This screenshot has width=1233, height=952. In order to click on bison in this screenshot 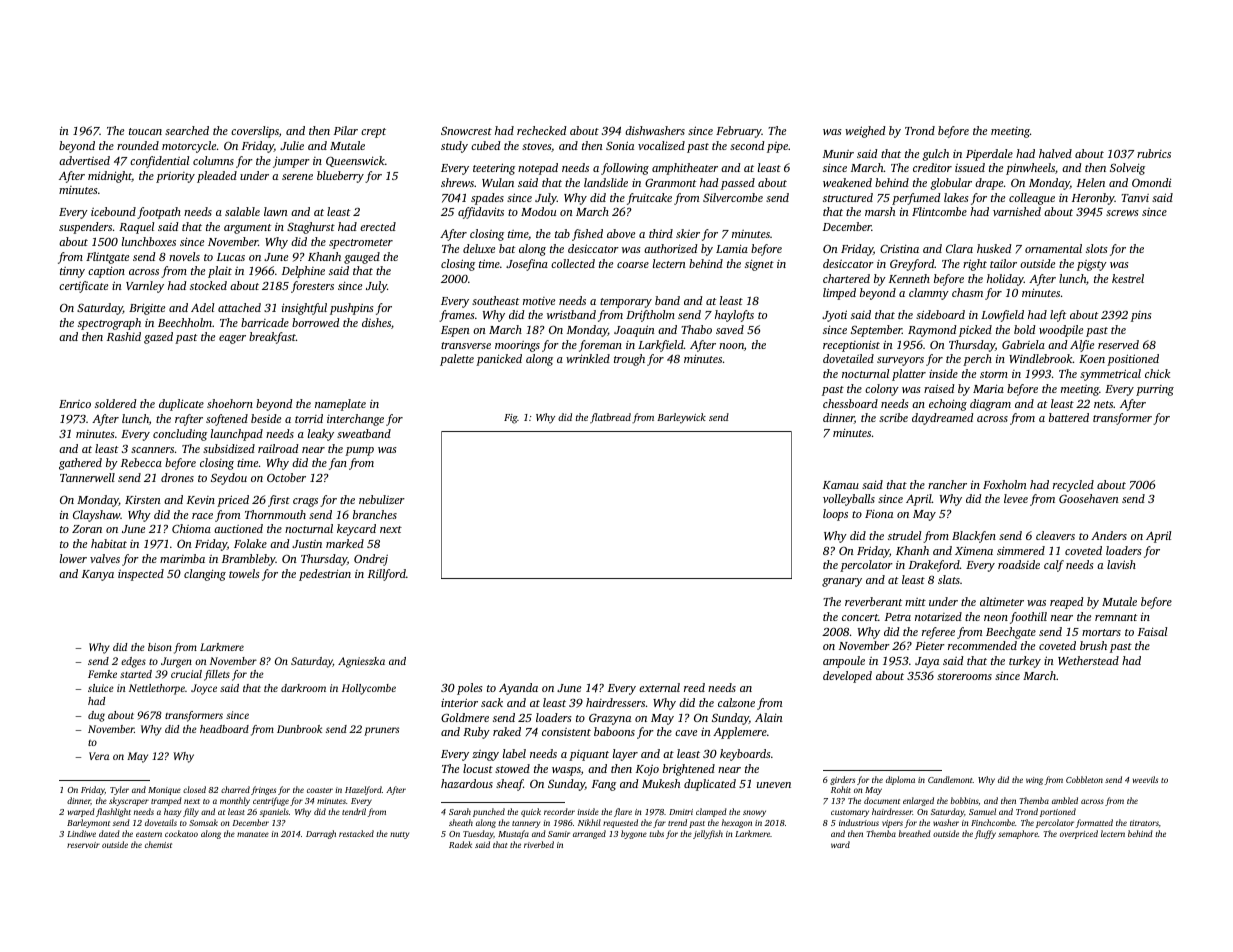, I will do `click(160, 647)`.
